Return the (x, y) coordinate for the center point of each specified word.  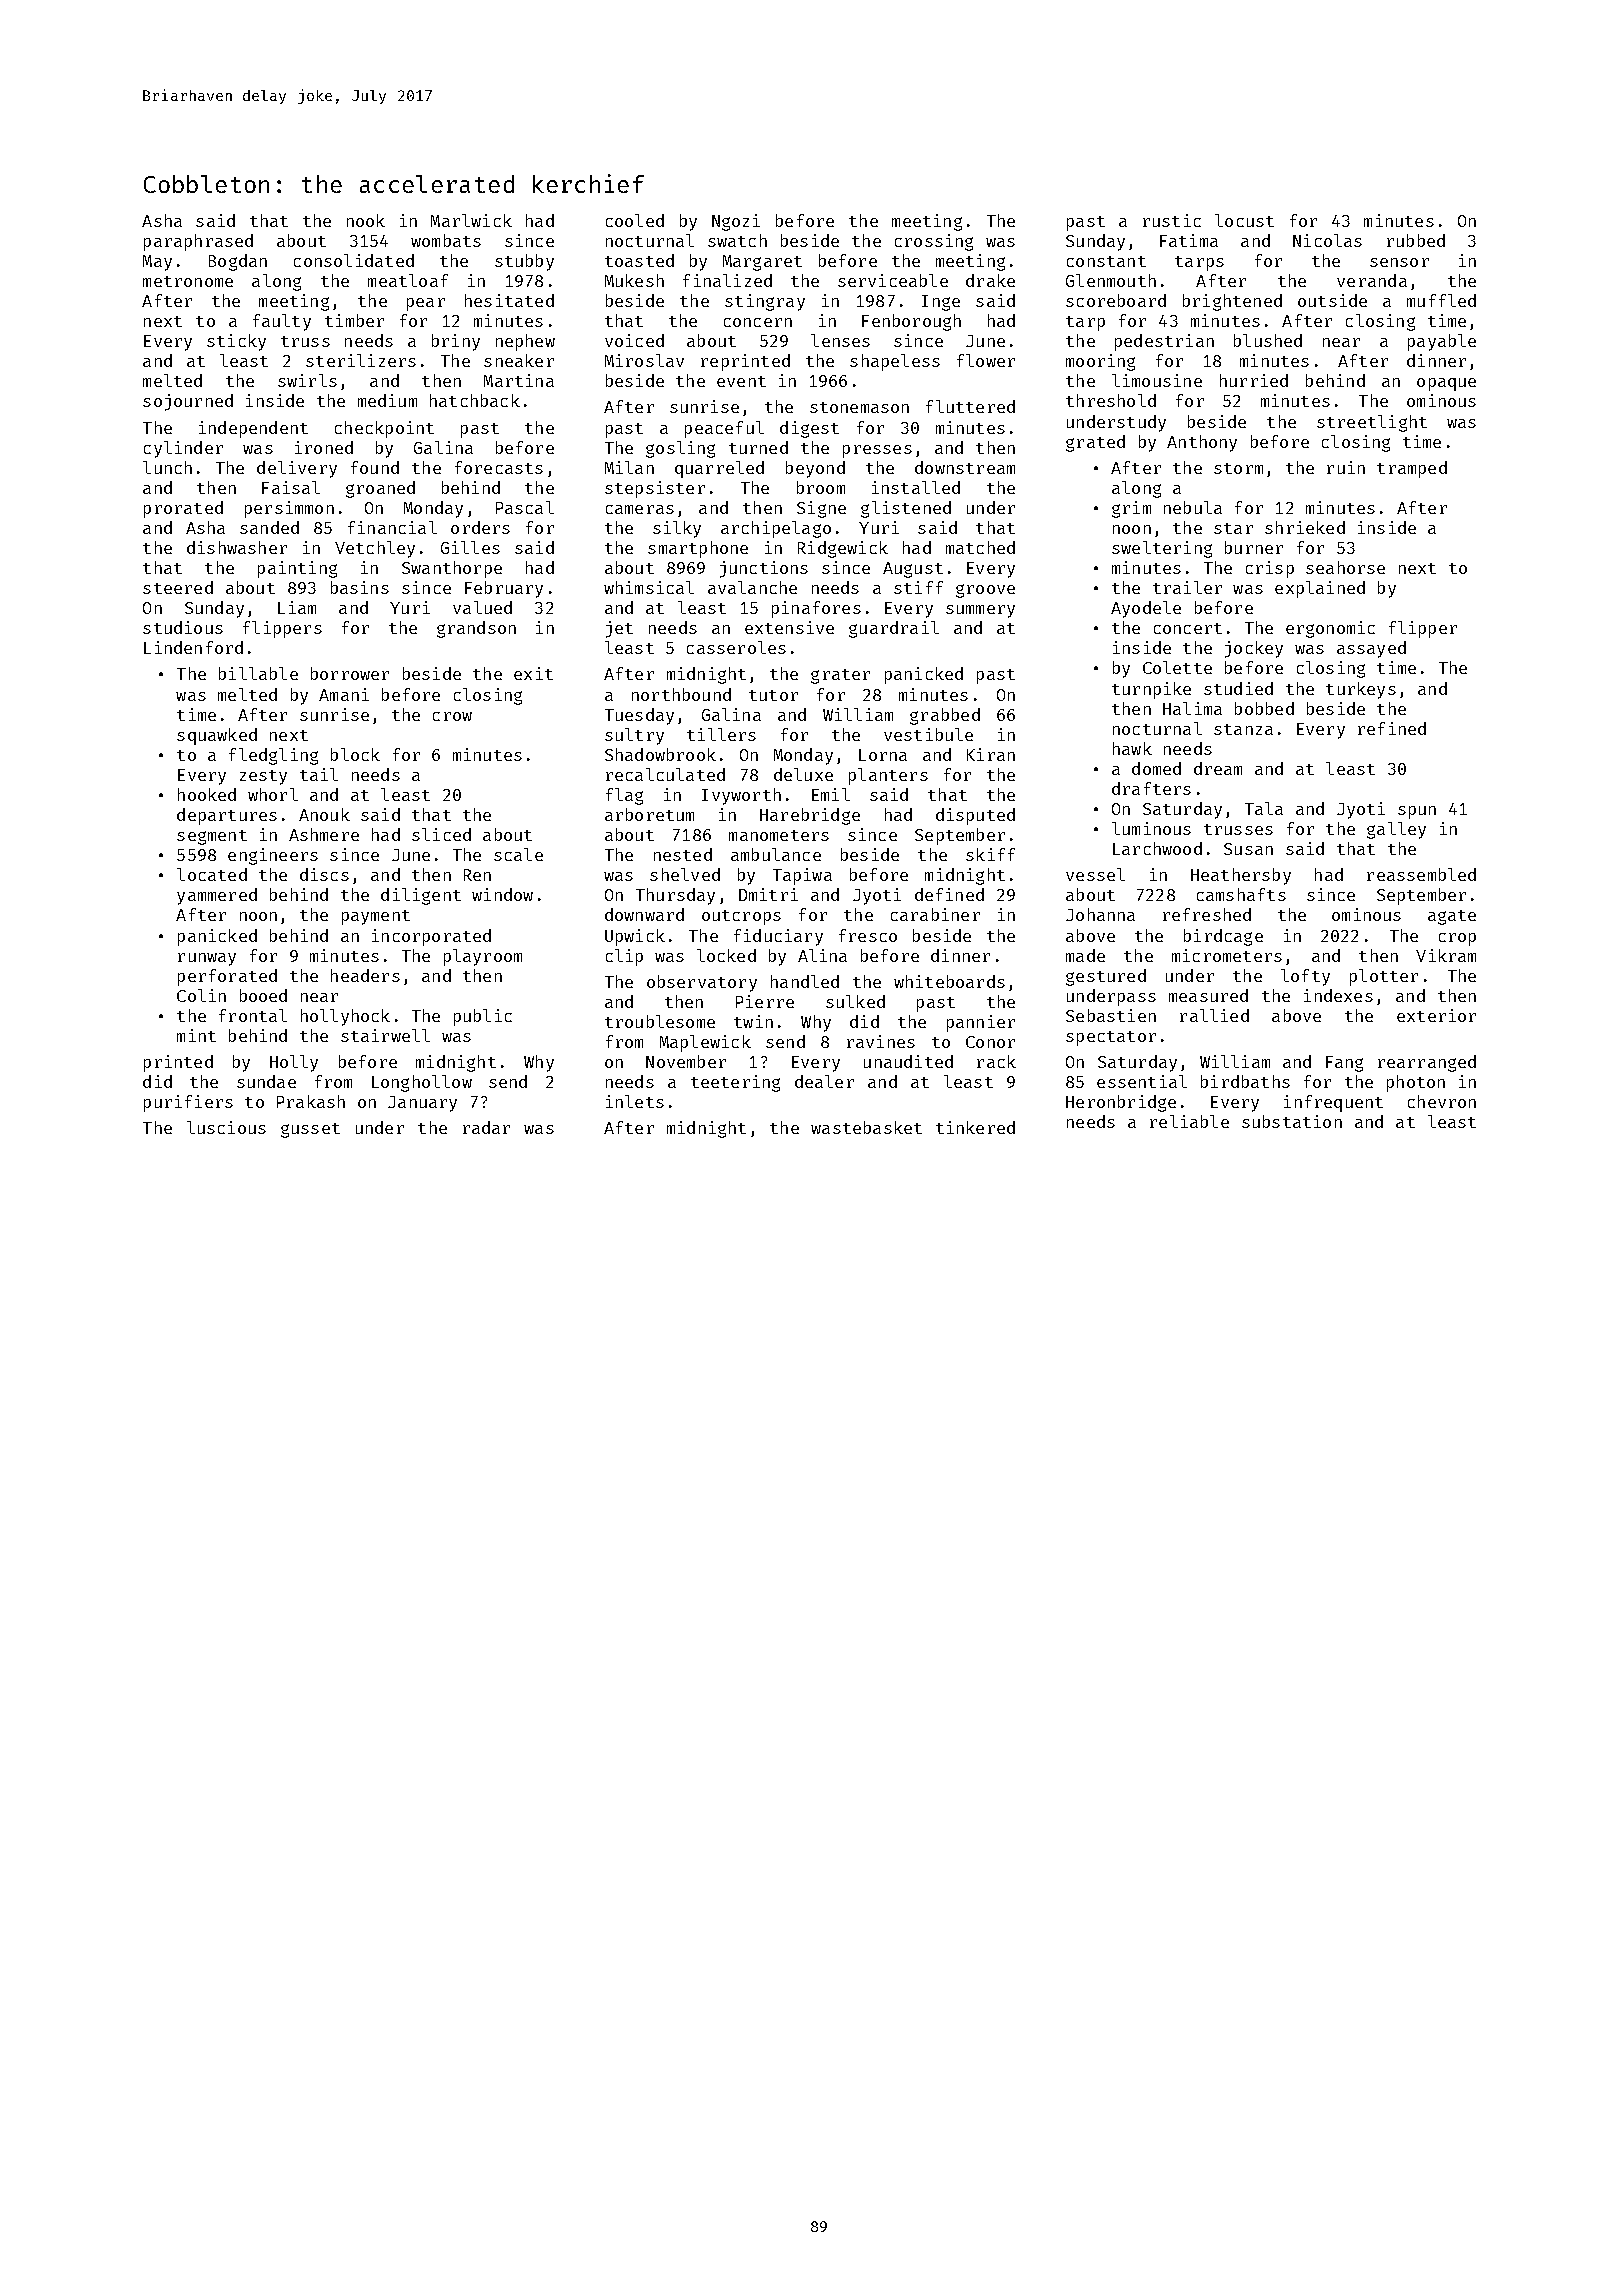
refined (1392, 728)
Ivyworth (741, 796)
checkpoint (384, 429)
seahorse (1345, 567)
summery (980, 611)
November (686, 1061)
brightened (1232, 302)
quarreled (719, 469)
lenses (840, 340)
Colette (1177, 667)
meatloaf (408, 280)
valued (482, 607)
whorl (273, 794)
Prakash (311, 1101)
